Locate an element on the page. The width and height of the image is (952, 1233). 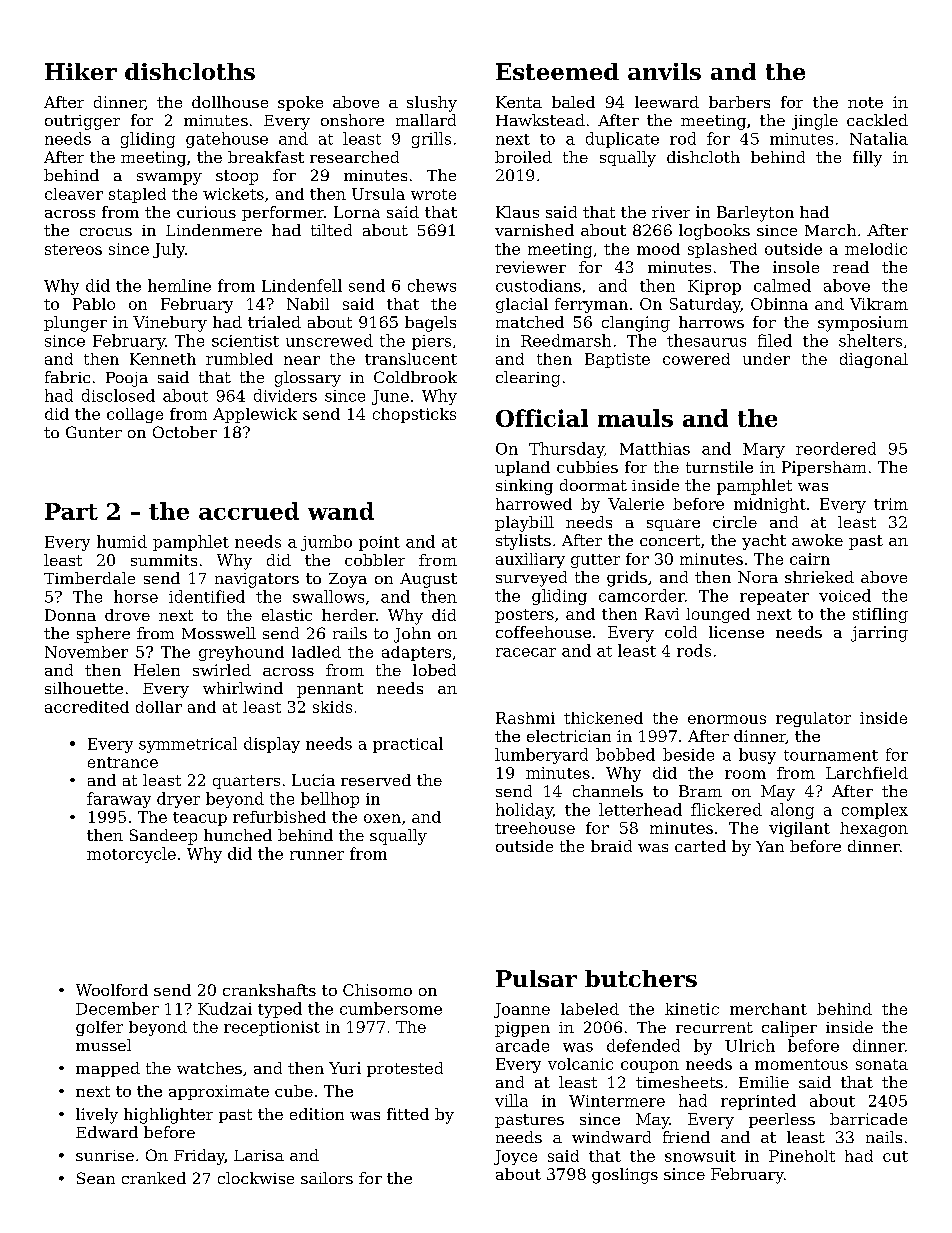
Woolford is located at coordinates (112, 990).
